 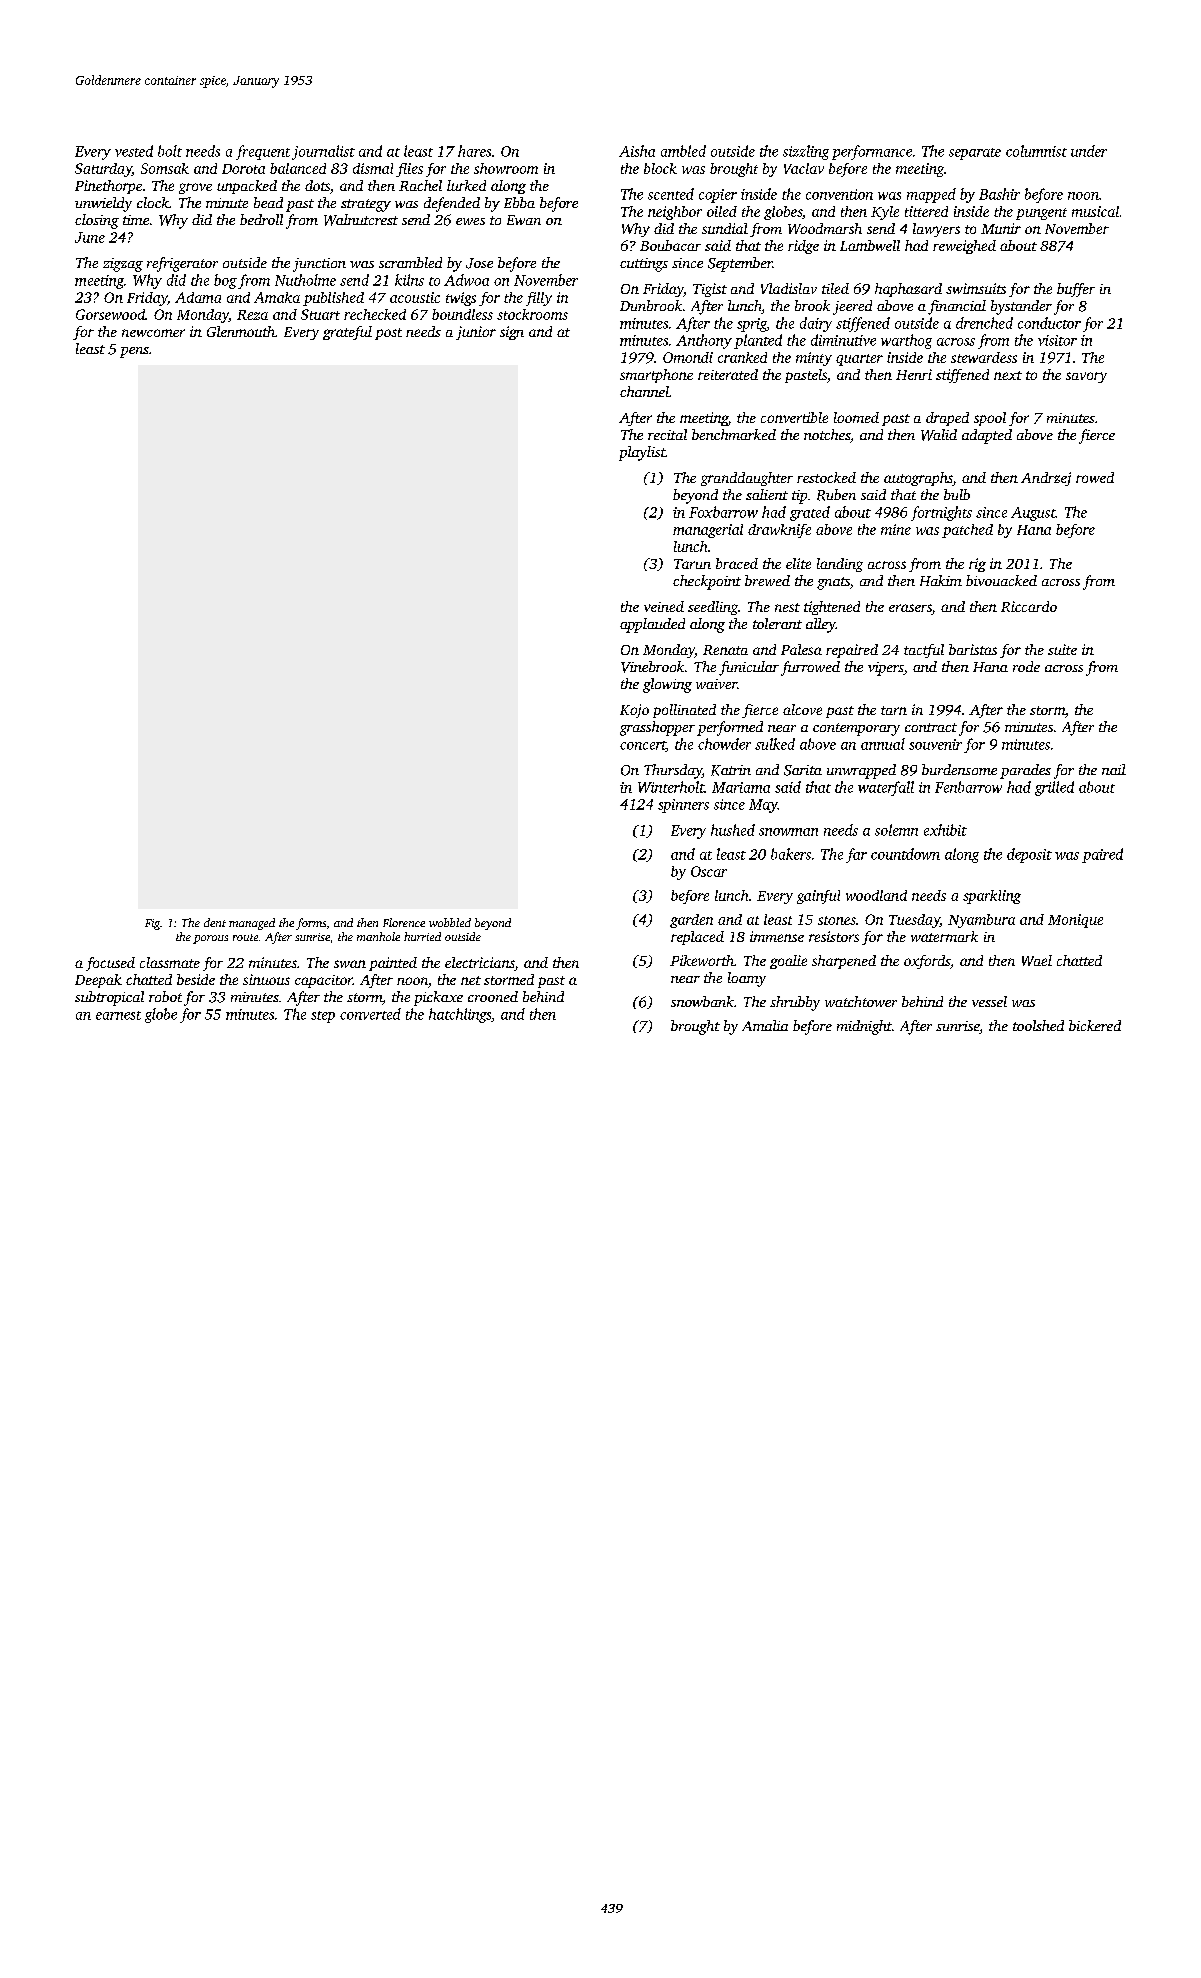 I want to click on draped, so click(x=947, y=419).
